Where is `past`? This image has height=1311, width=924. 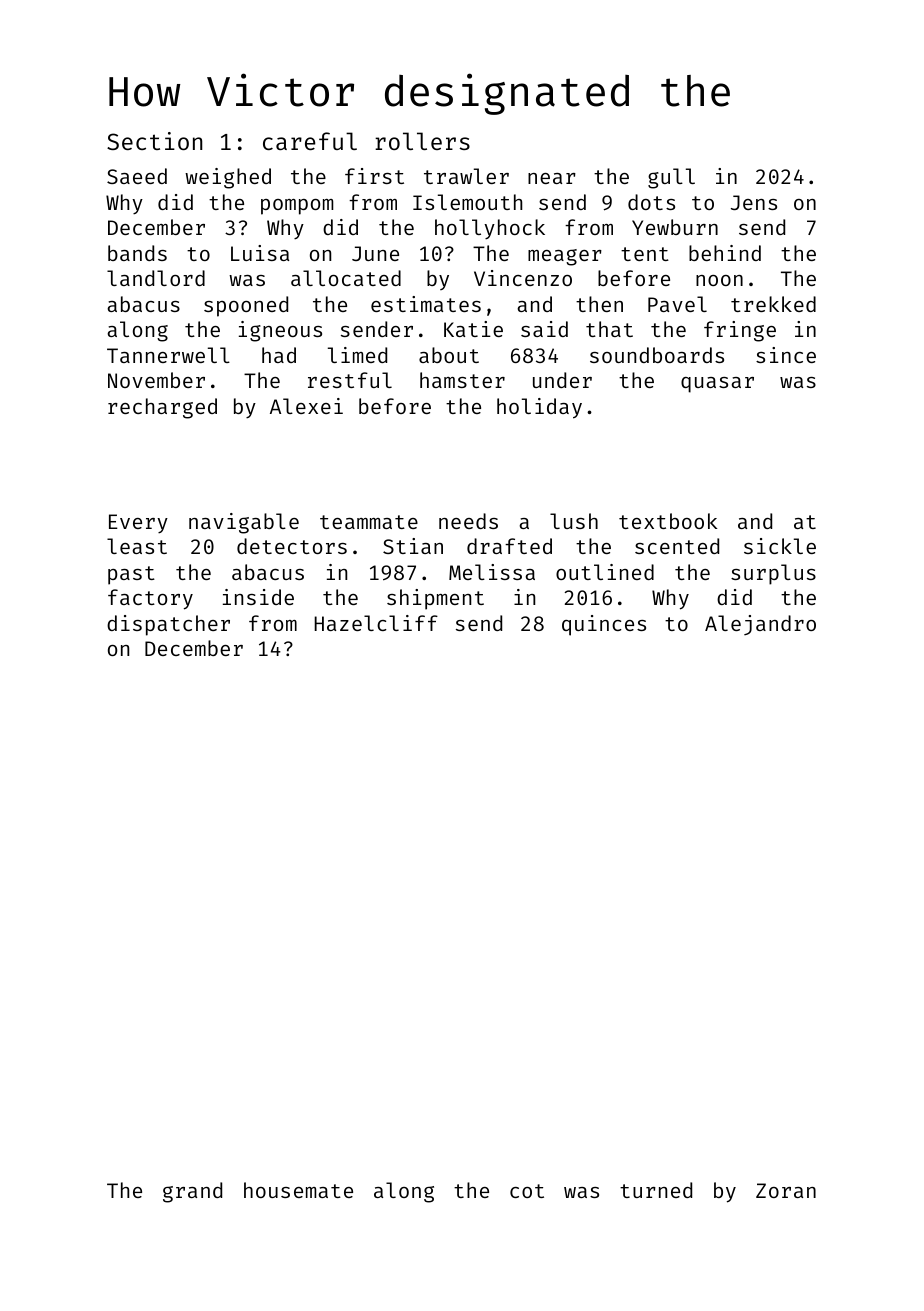 past is located at coordinates (131, 575).
